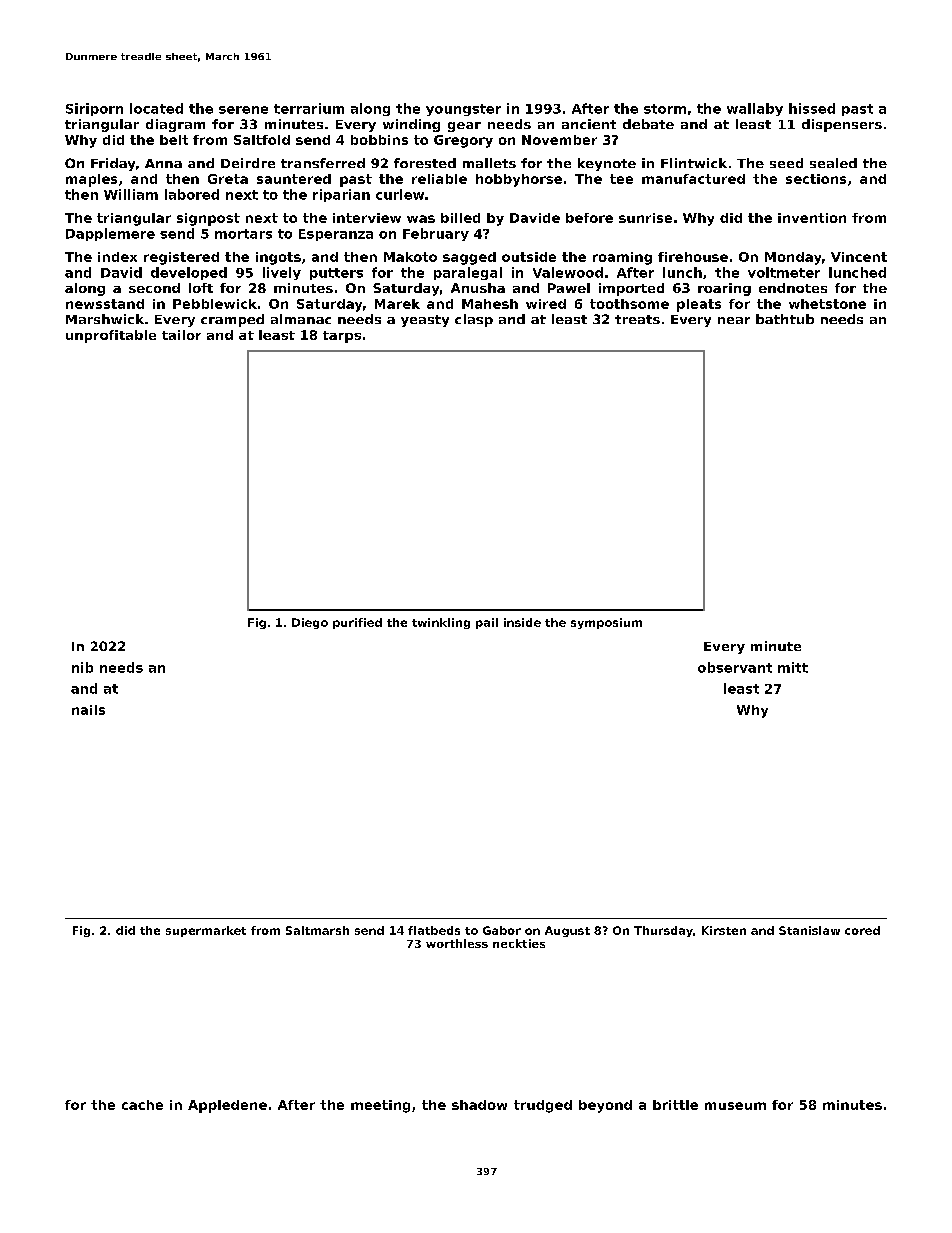  I want to click on nib, so click(82, 667).
